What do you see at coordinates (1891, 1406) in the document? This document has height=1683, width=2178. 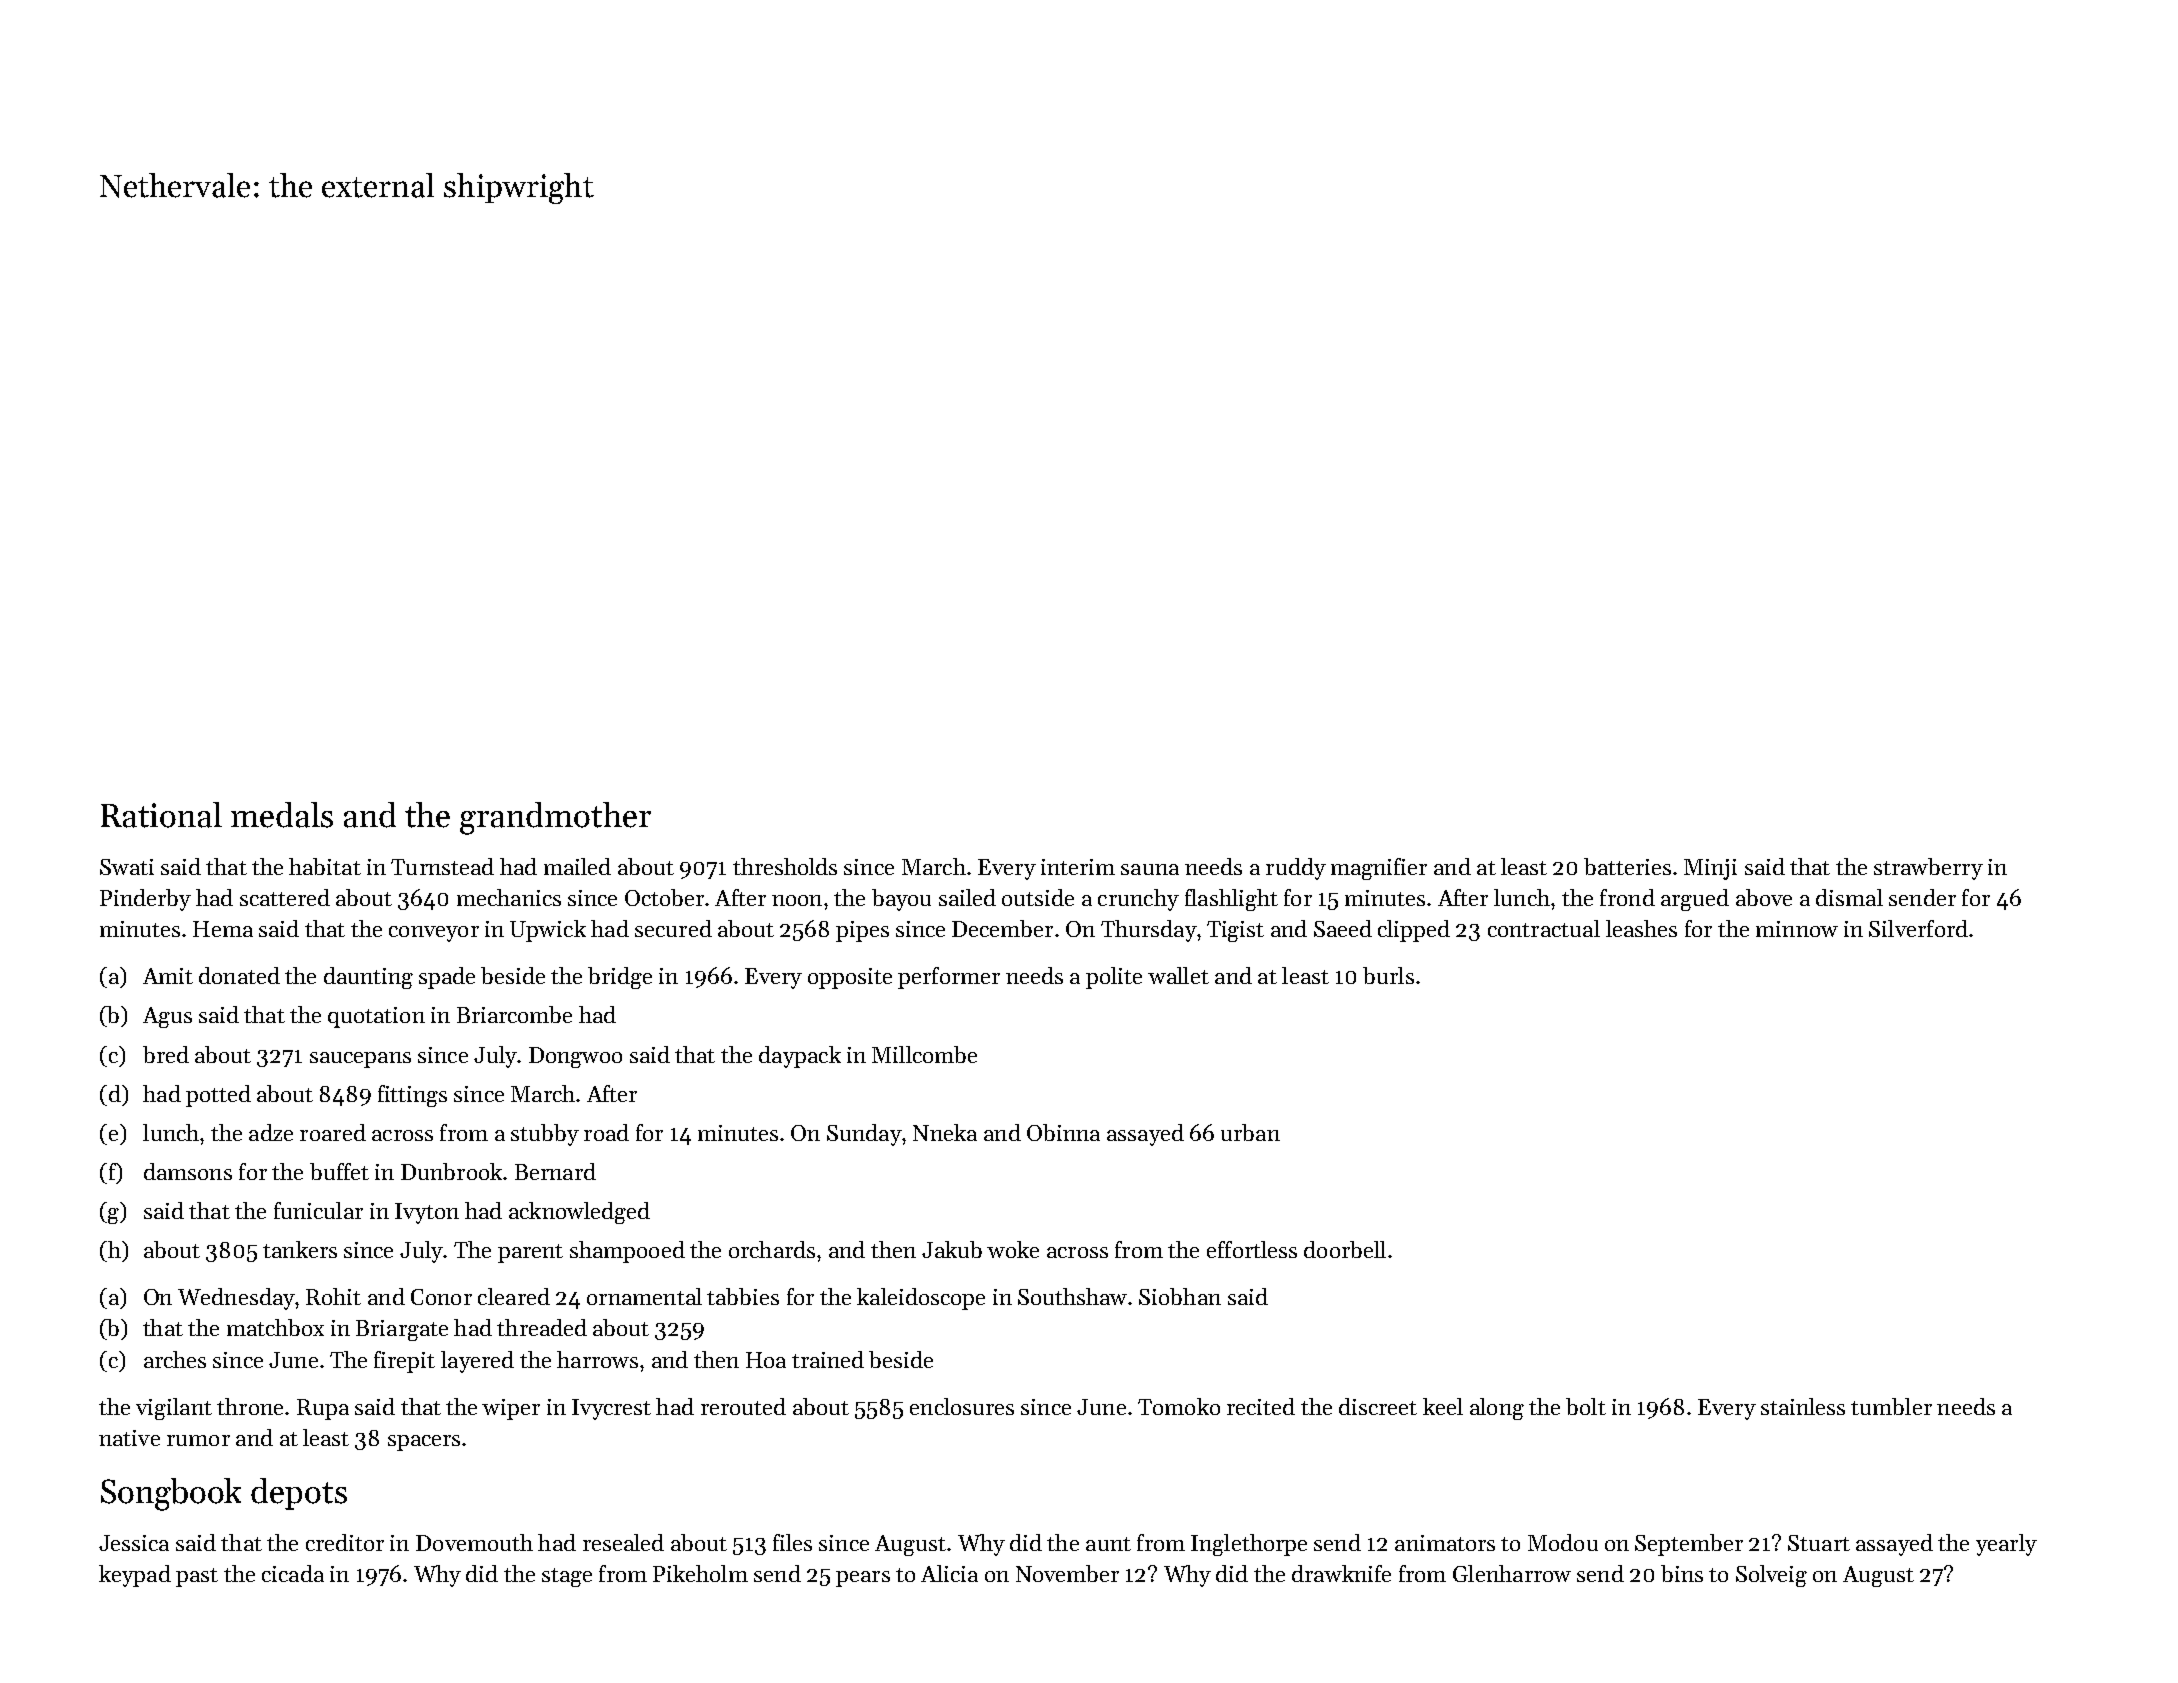 I see `tumbler` at bounding box center [1891, 1406].
